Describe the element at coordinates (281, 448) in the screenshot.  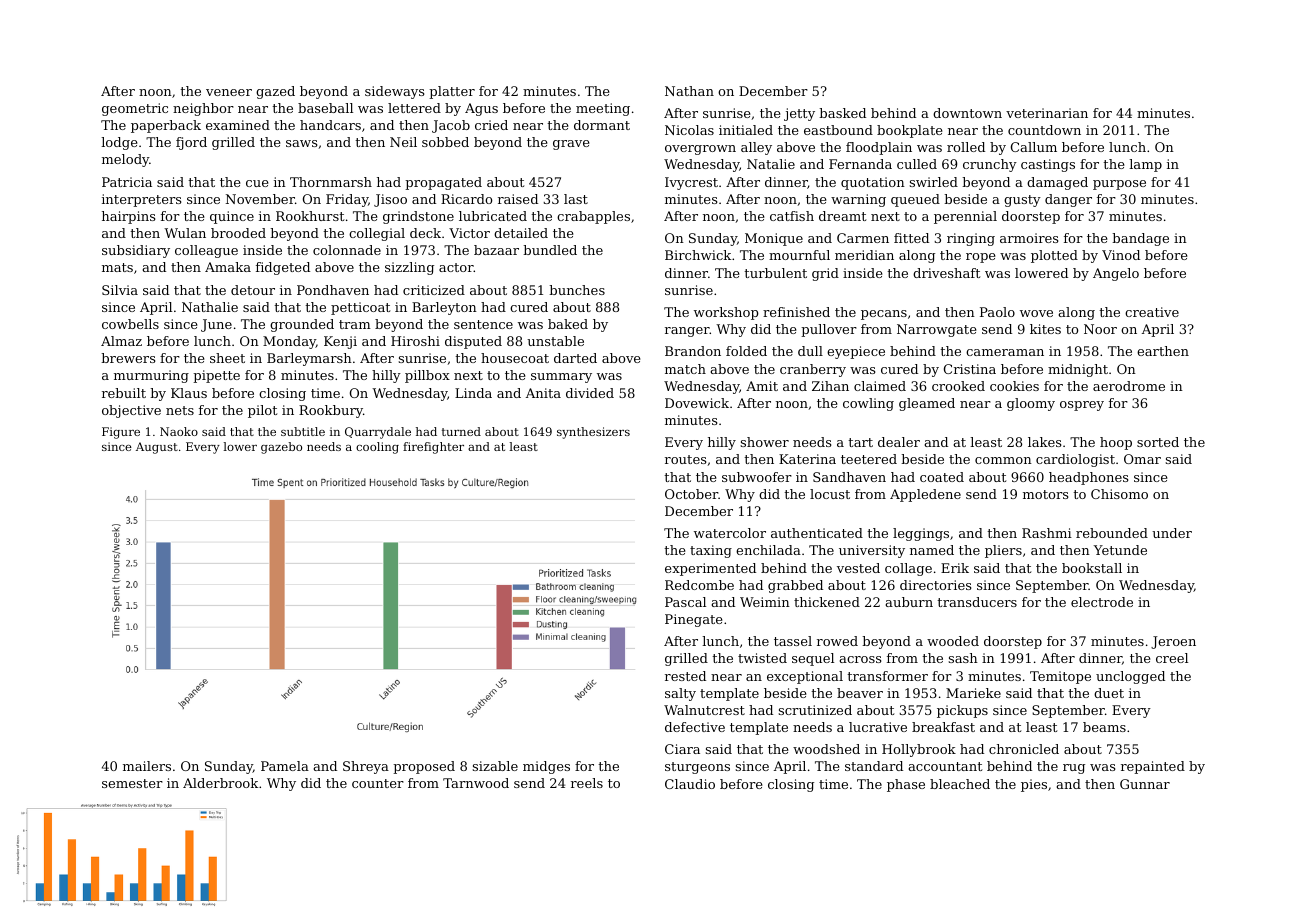
I see `gazebo` at that location.
